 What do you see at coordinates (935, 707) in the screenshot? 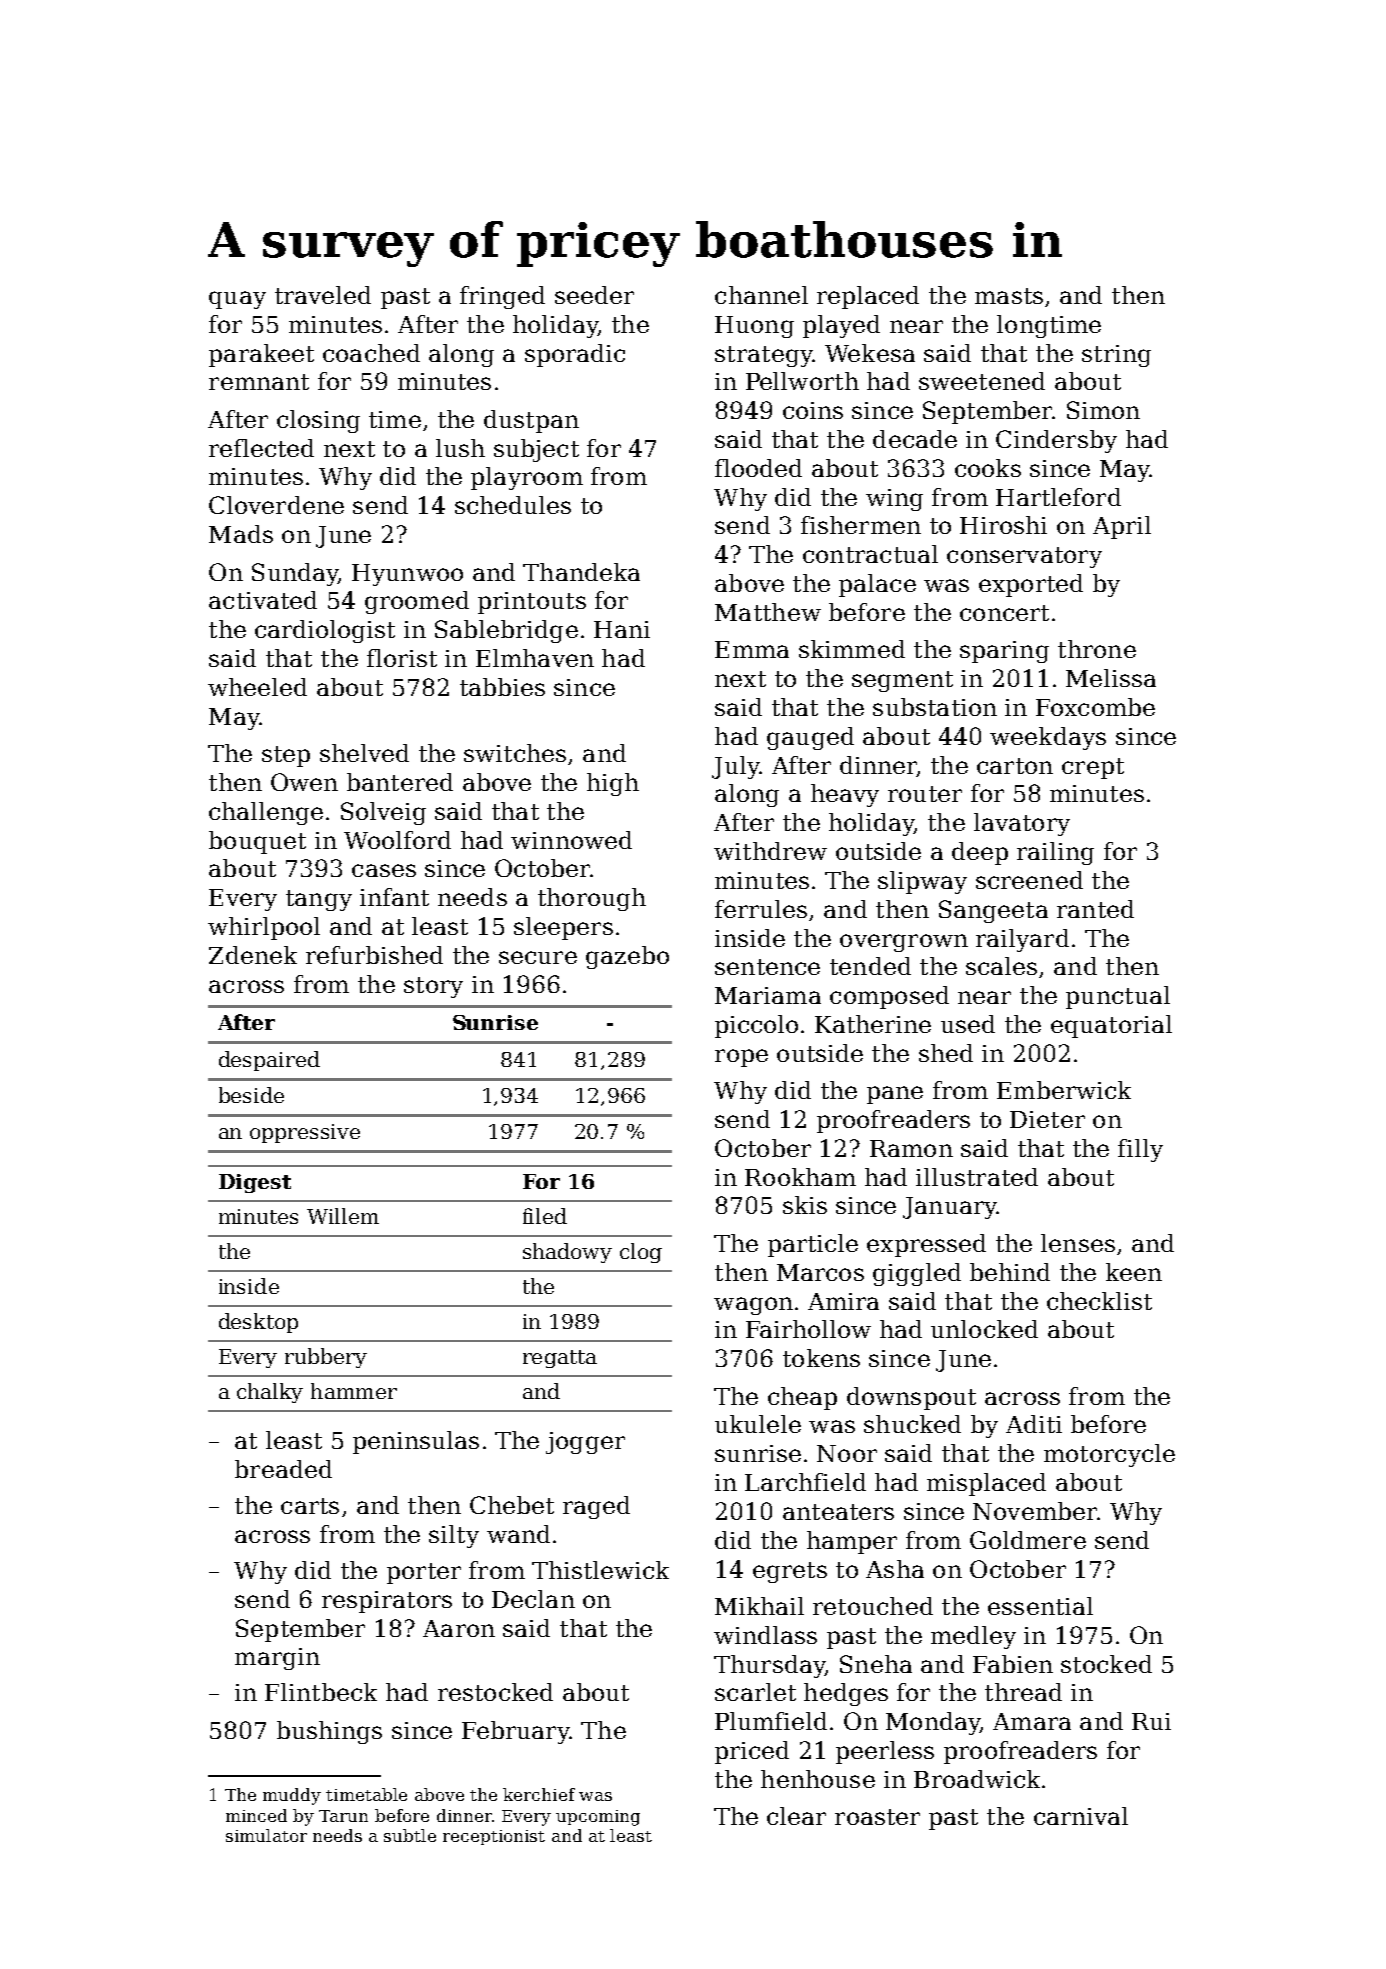
I see `substation` at bounding box center [935, 707].
